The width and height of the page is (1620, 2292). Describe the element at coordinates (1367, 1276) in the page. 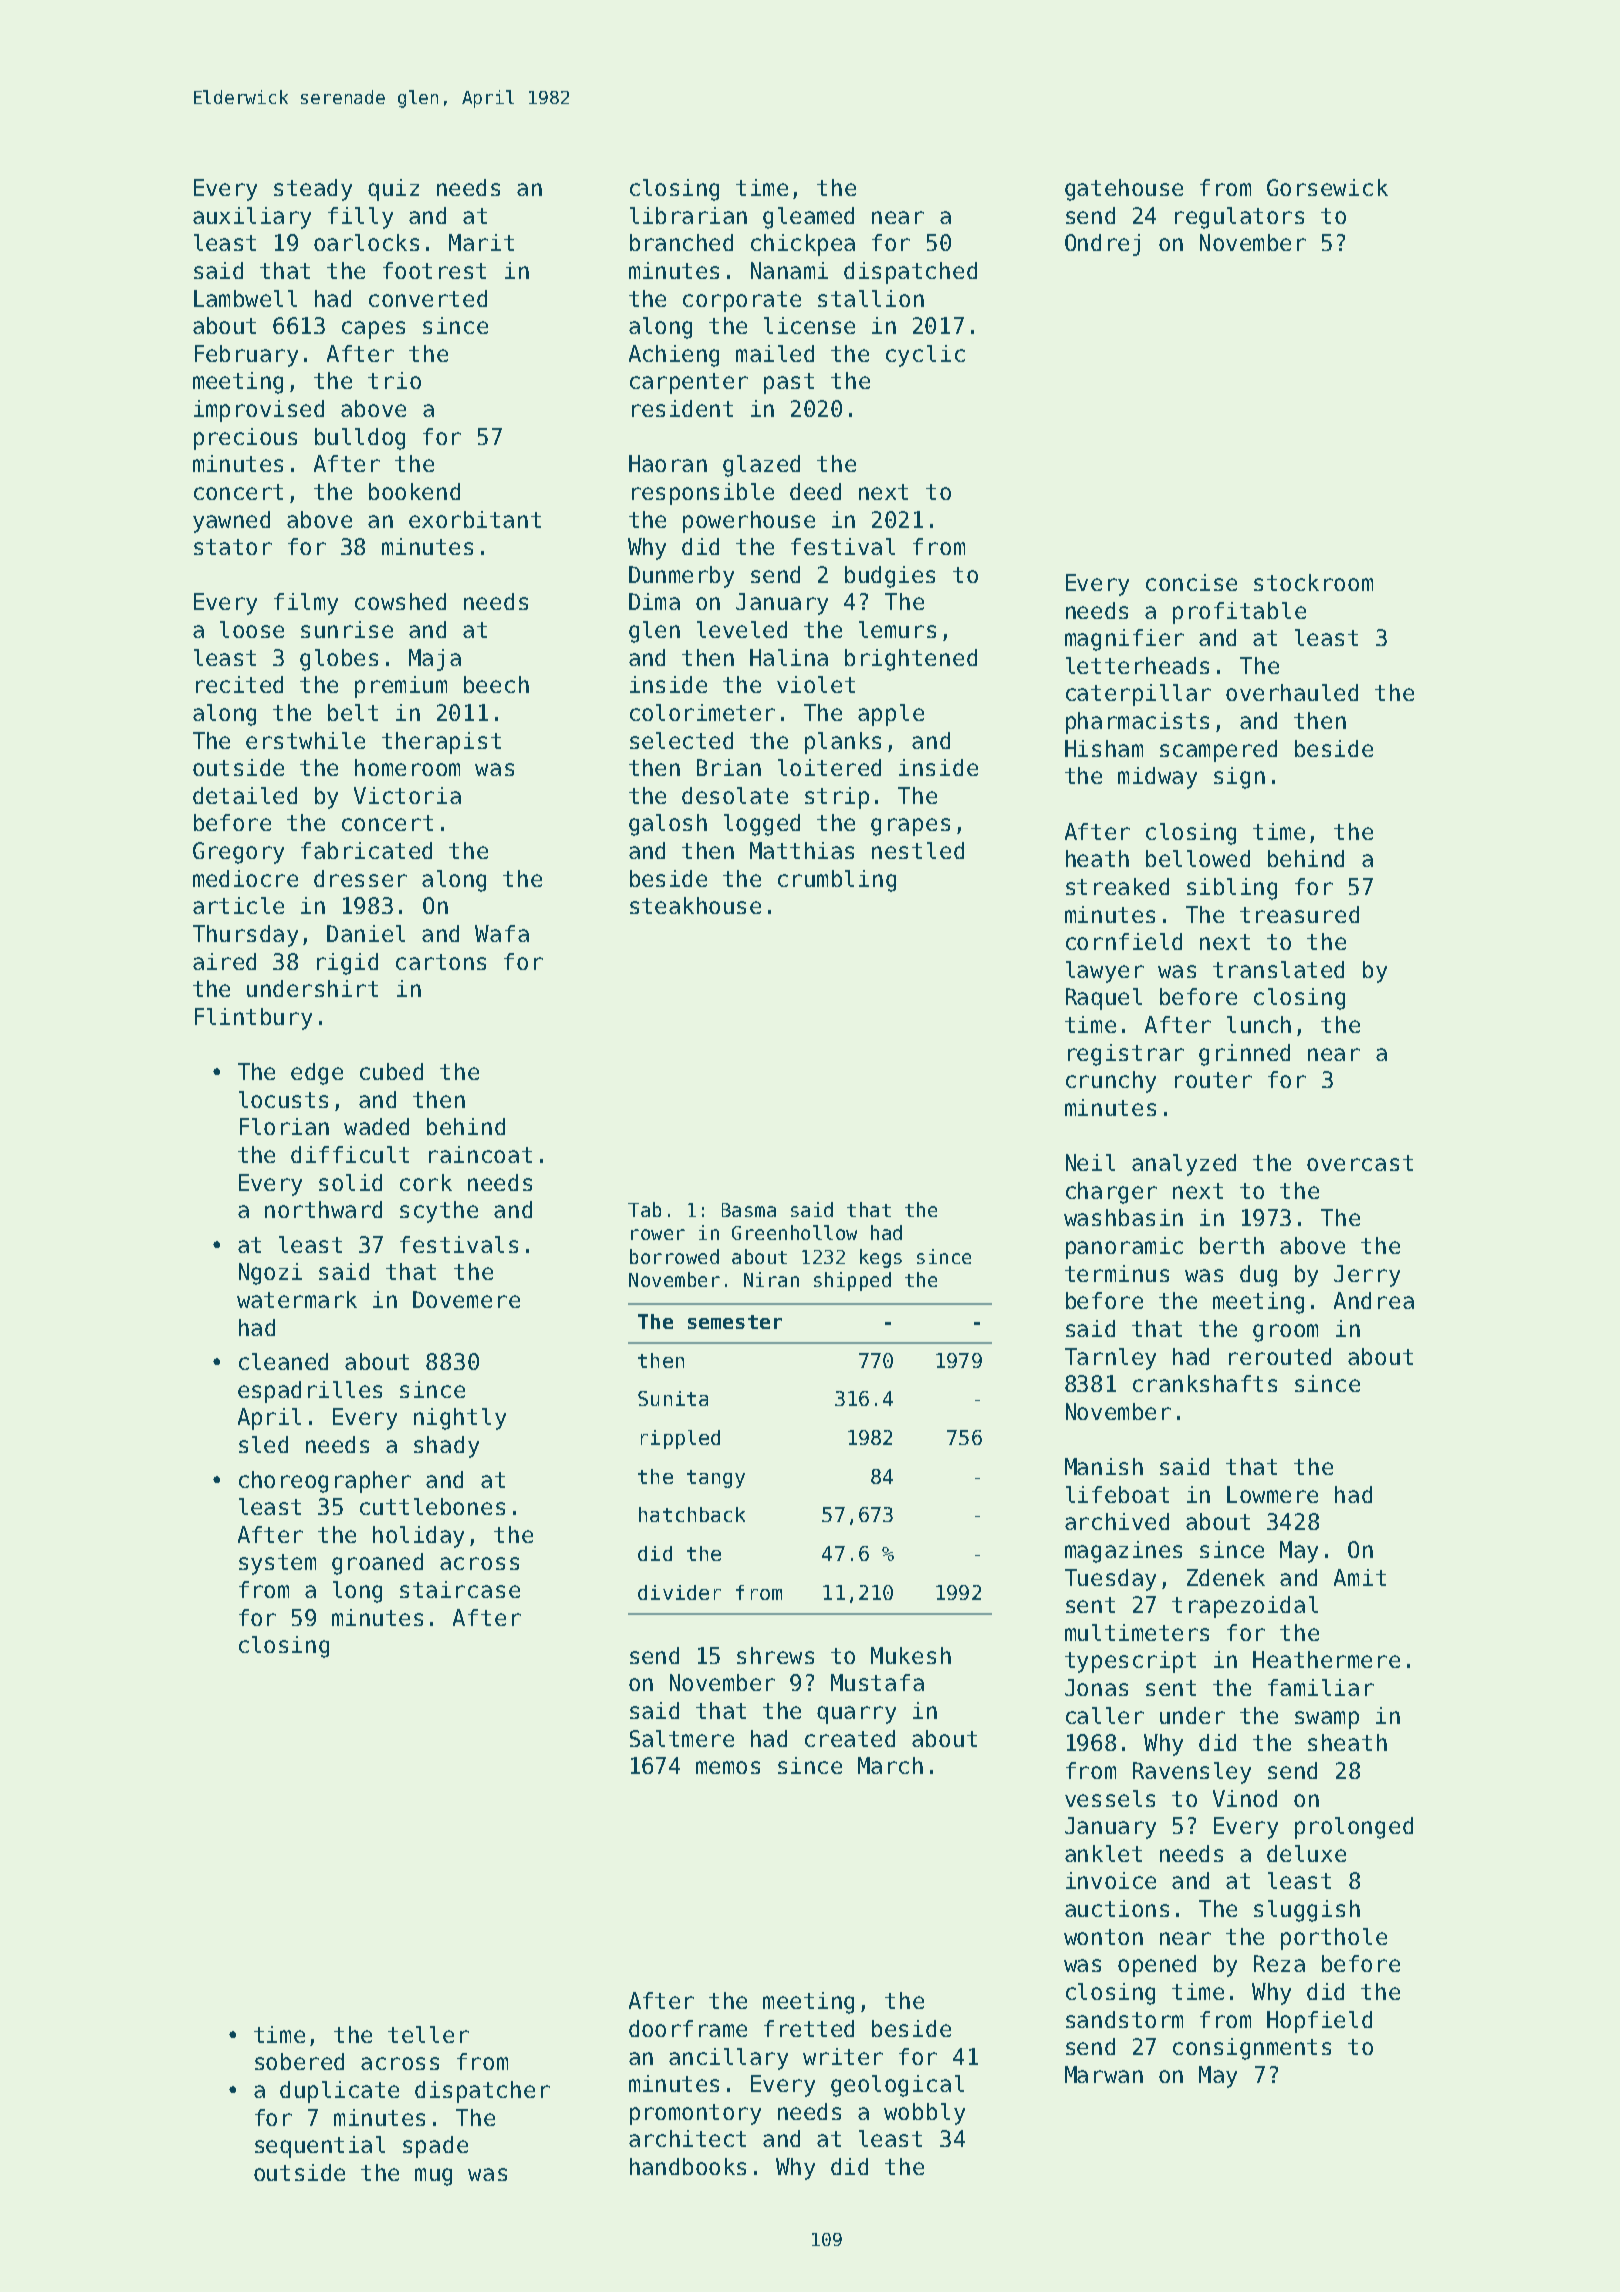

I see `Jerry` at that location.
